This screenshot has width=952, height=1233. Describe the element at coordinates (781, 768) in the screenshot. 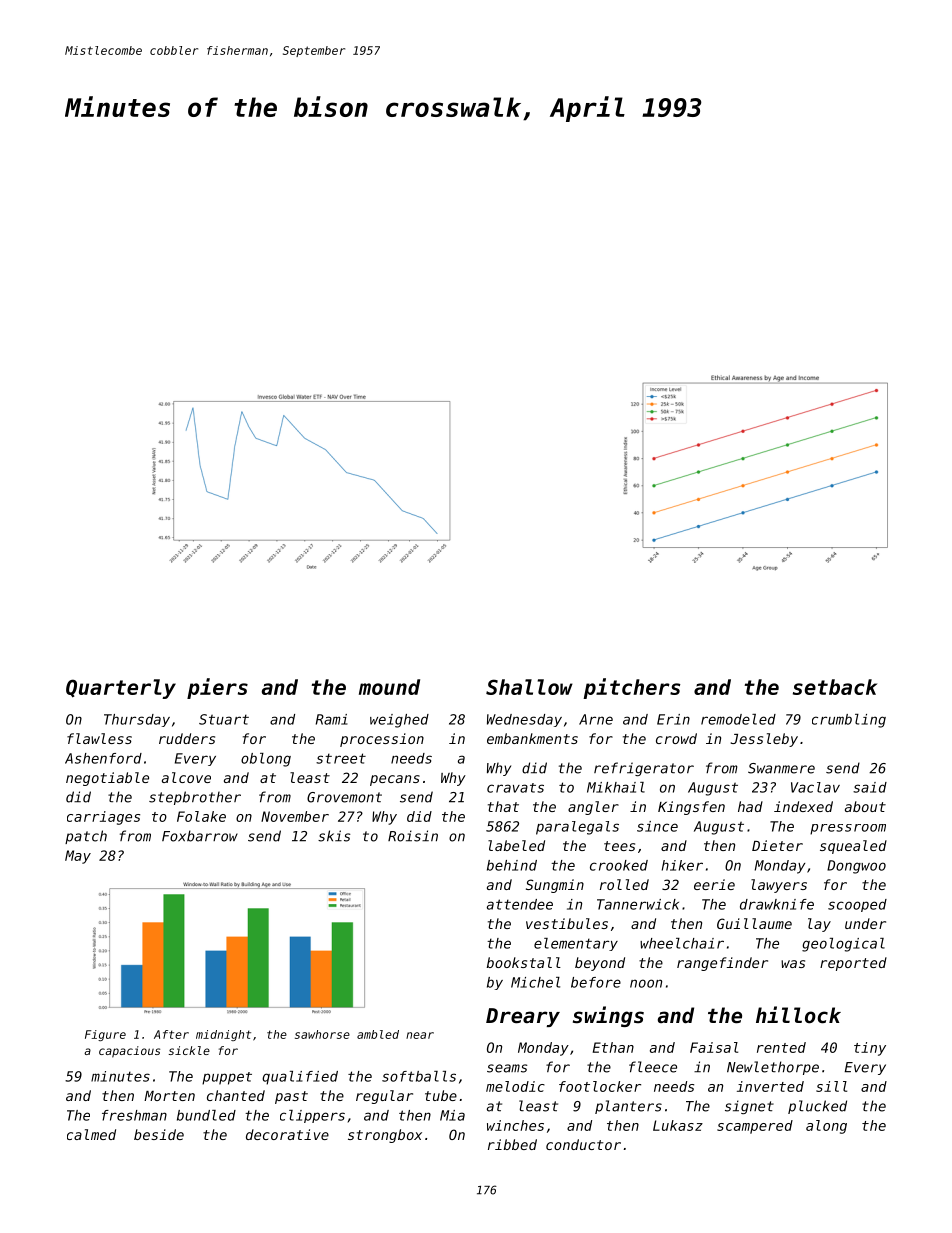

I see `Swanmere` at that location.
